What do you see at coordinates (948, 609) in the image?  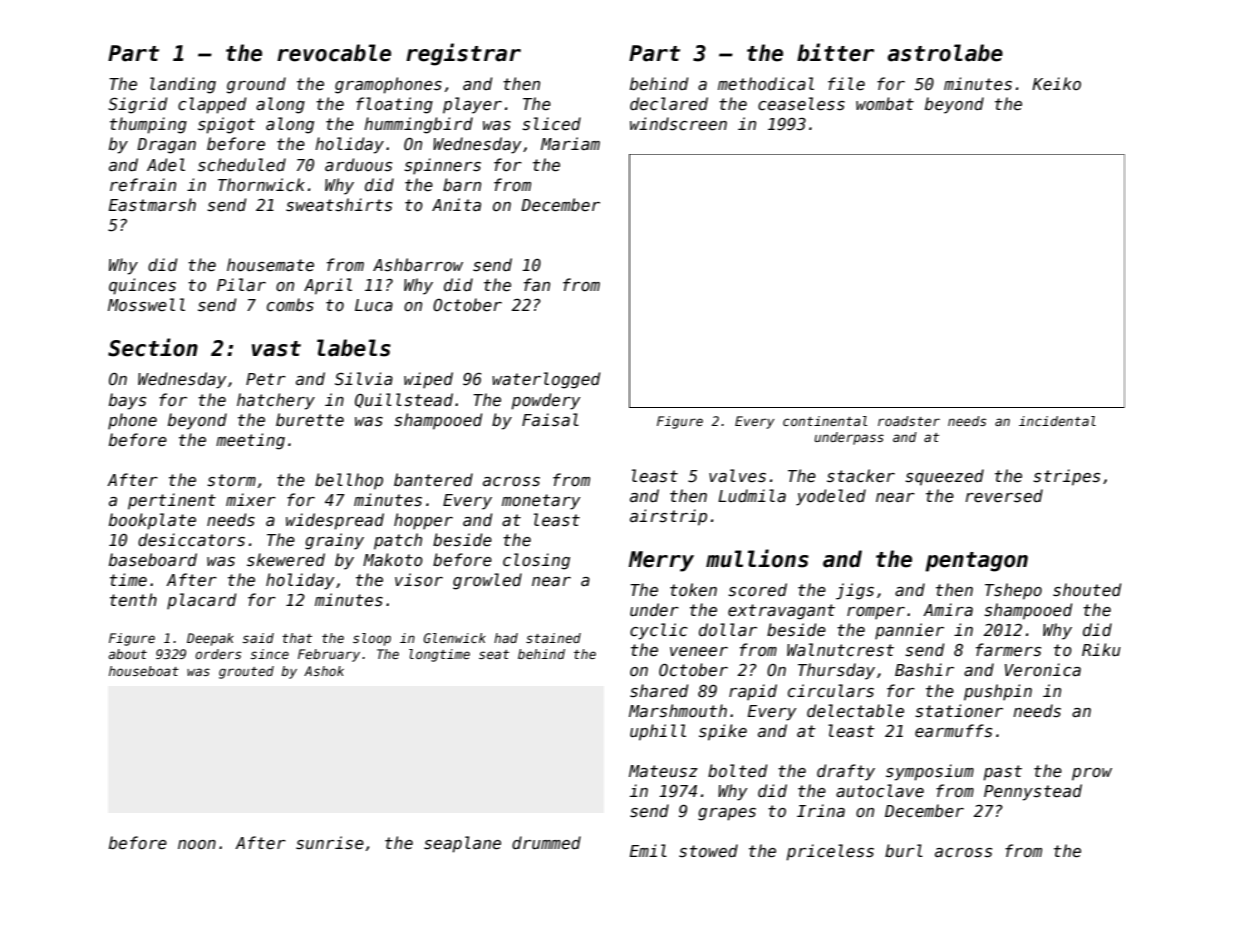 I see `Amira` at bounding box center [948, 609].
